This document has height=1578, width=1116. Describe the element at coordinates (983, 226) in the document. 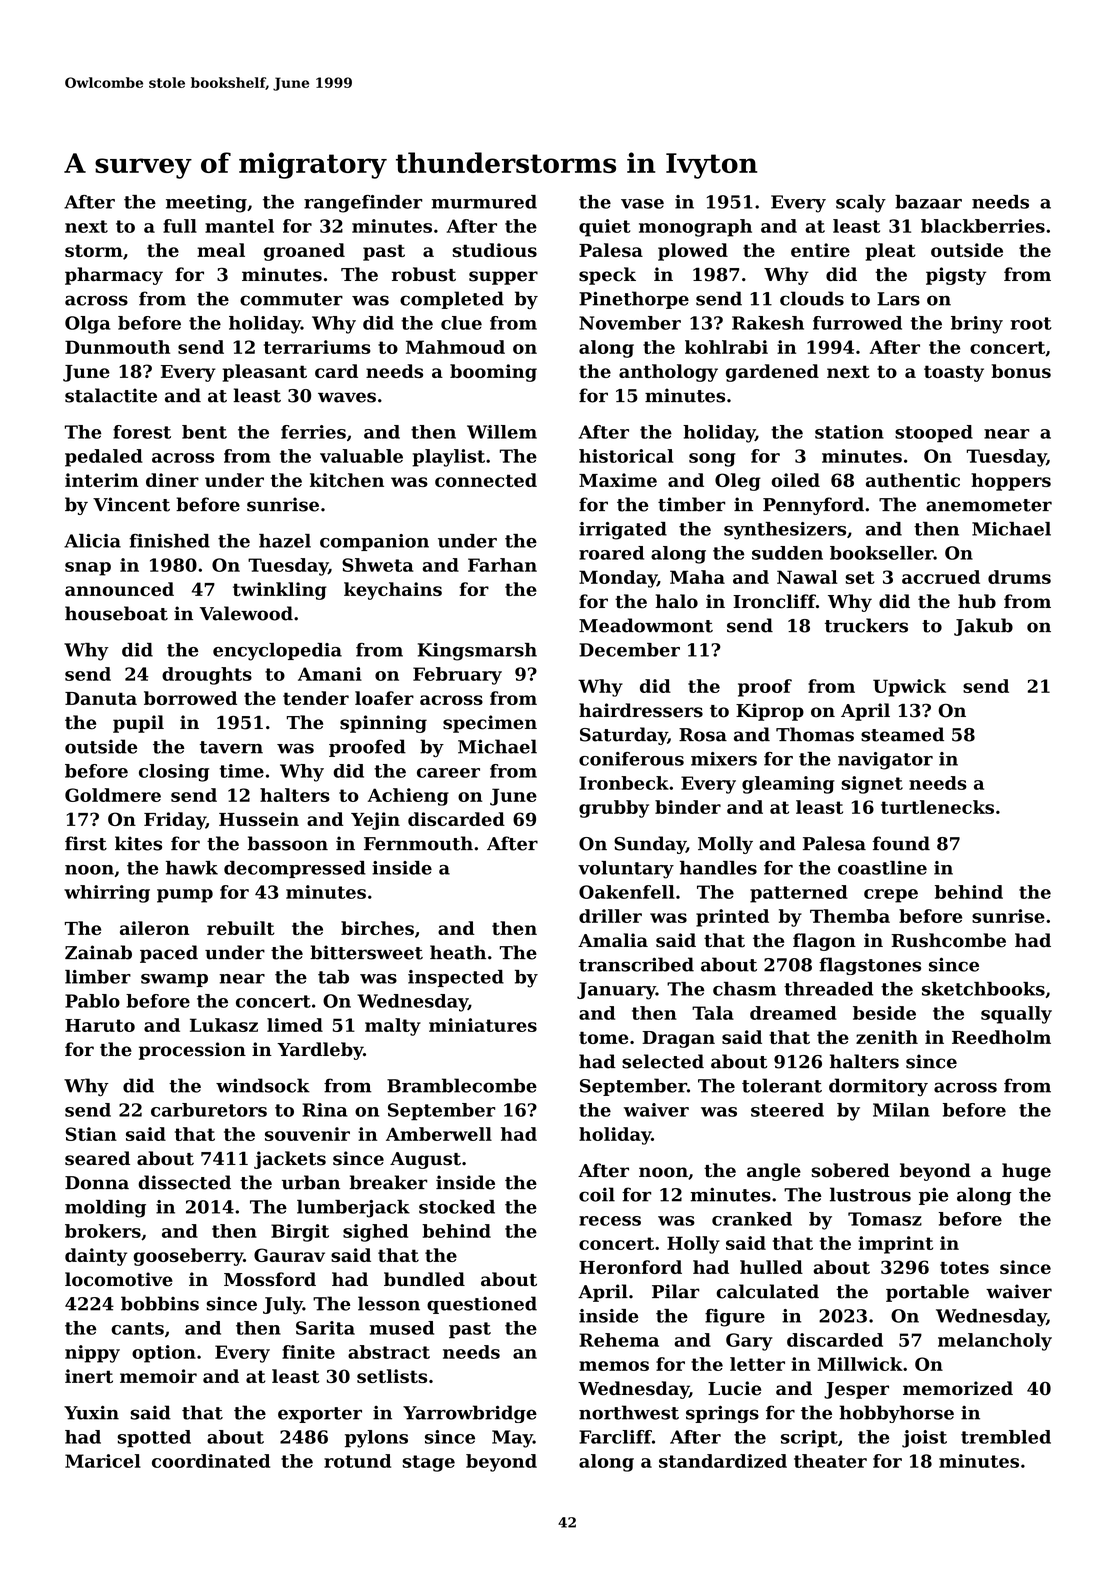

I see `blackberries` at that location.
